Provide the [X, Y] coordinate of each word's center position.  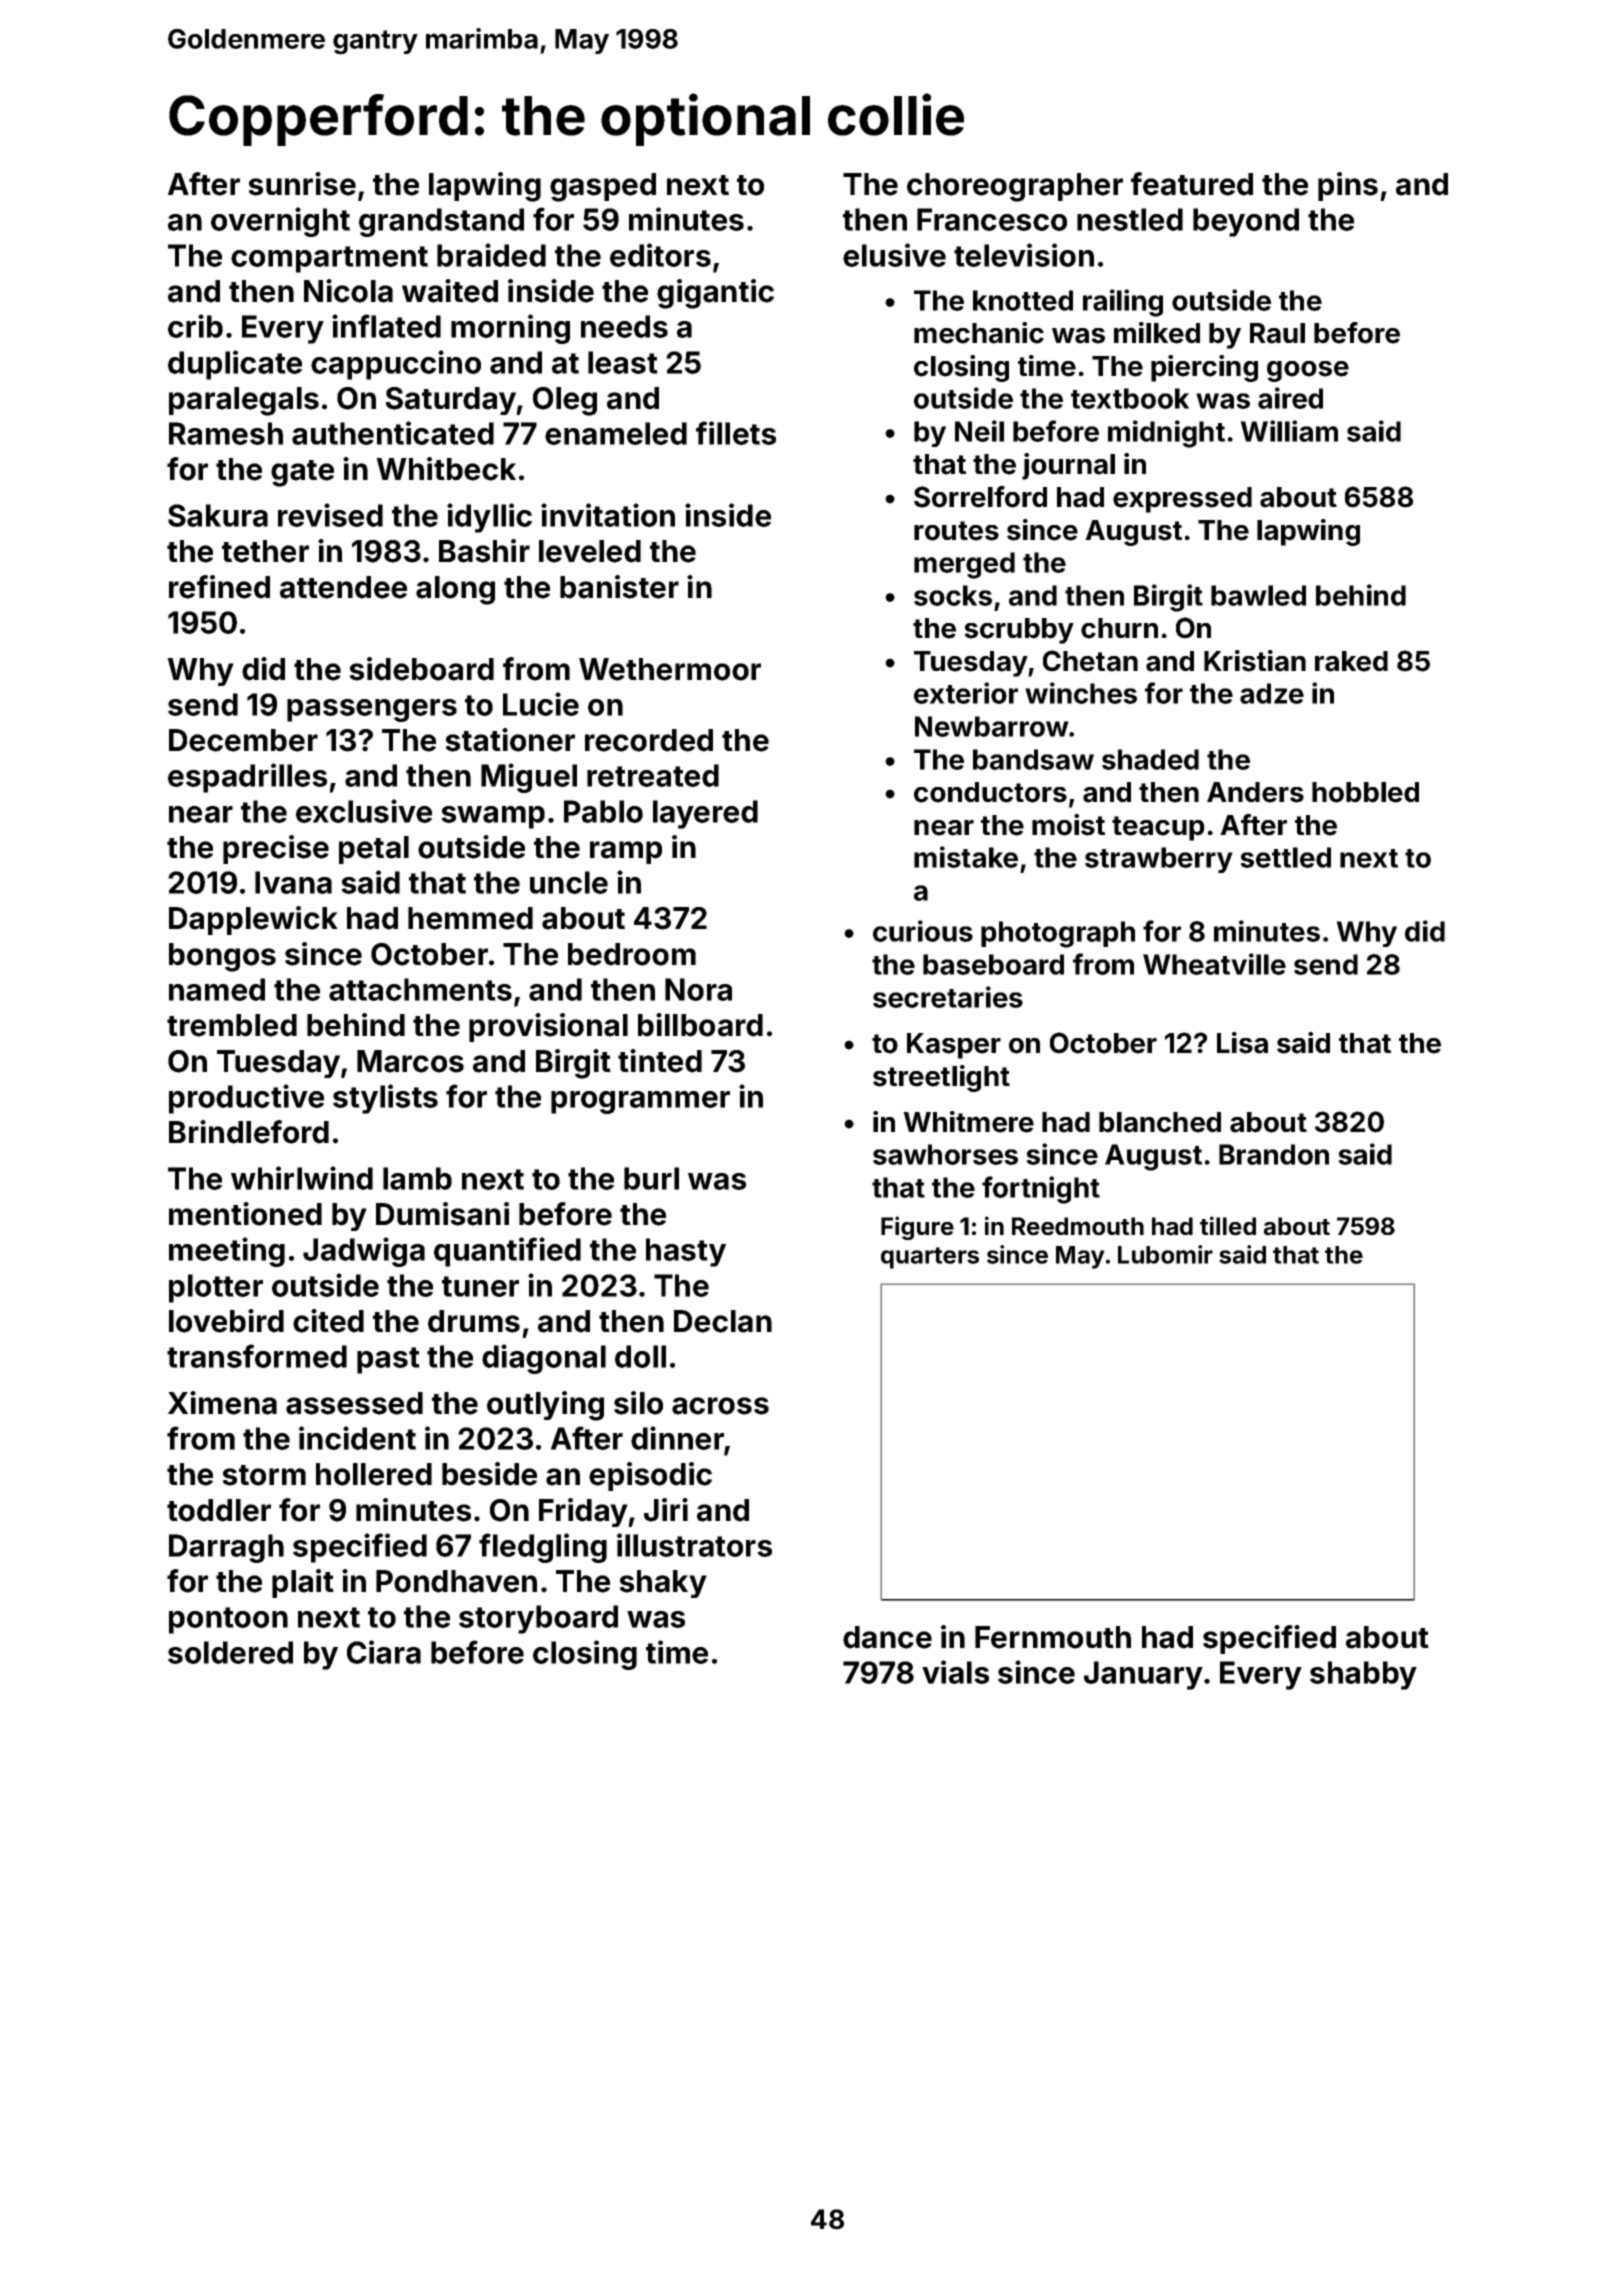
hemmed [470, 918]
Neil [979, 431]
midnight [1166, 434]
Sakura [218, 515]
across [720, 1406]
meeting [227, 1252]
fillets [736, 433]
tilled [1228, 1226]
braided [491, 255]
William [1289, 431]
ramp [626, 852]
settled [1285, 857]
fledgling [543, 1548]
